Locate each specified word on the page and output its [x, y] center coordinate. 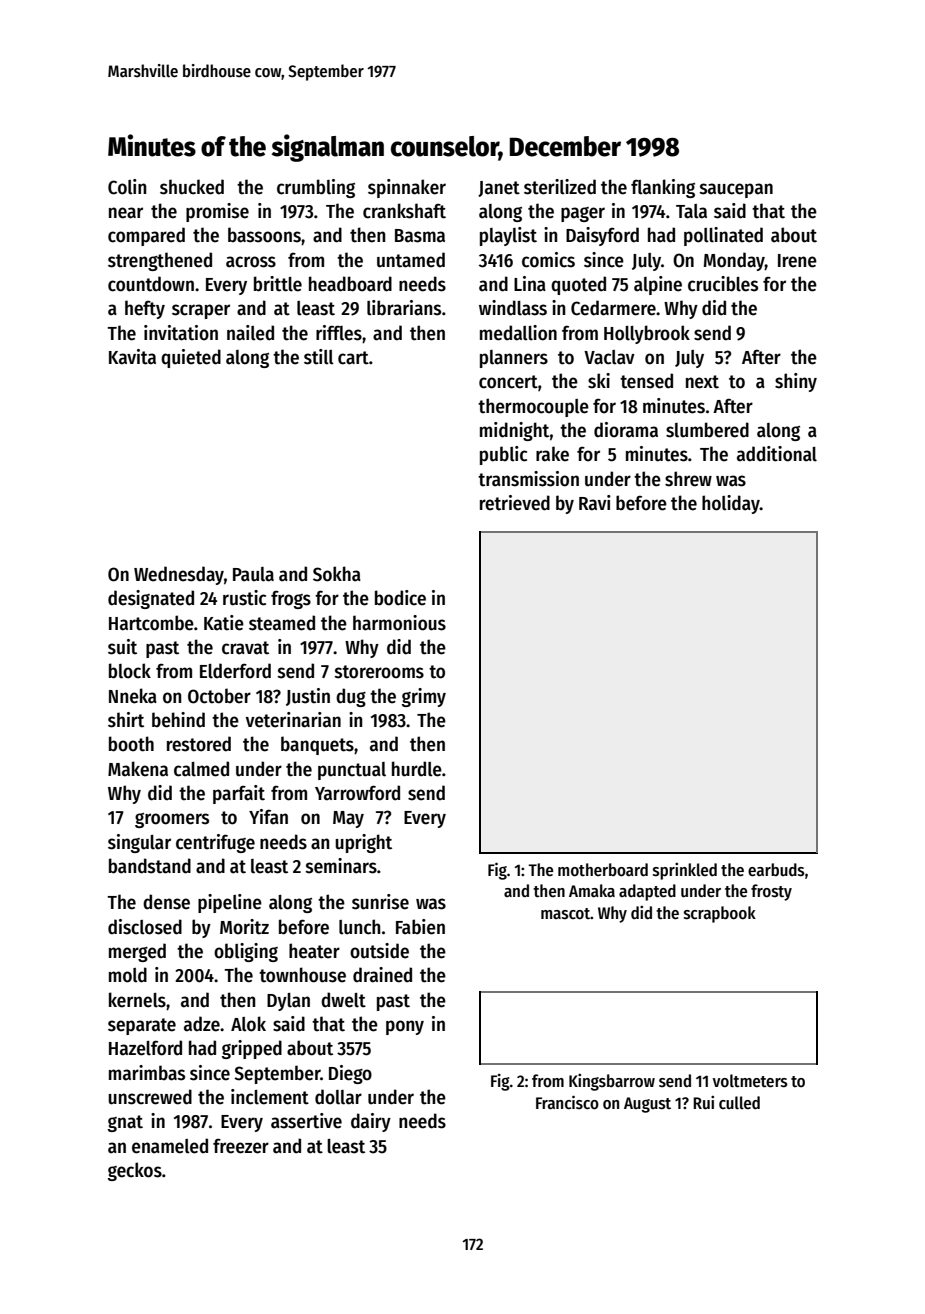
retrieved [515, 503]
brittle [278, 284]
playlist [508, 236]
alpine [658, 285]
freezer [241, 1146]
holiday [731, 504]
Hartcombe [151, 623]
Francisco [567, 1102]
